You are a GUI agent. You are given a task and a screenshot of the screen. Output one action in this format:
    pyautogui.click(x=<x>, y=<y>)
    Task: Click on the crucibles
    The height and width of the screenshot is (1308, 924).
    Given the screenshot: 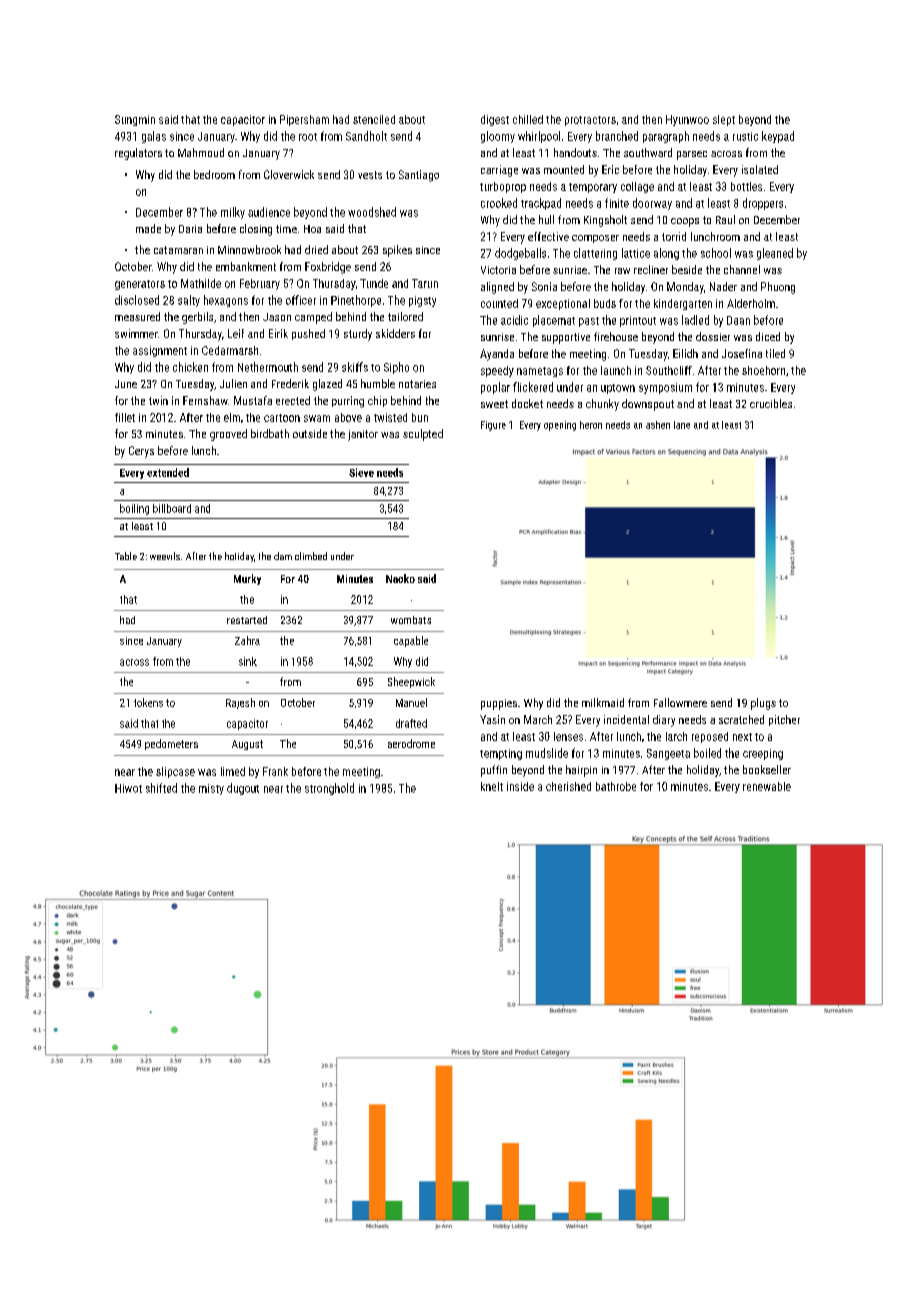 What is the action you would take?
    pyautogui.click(x=771, y=403)
